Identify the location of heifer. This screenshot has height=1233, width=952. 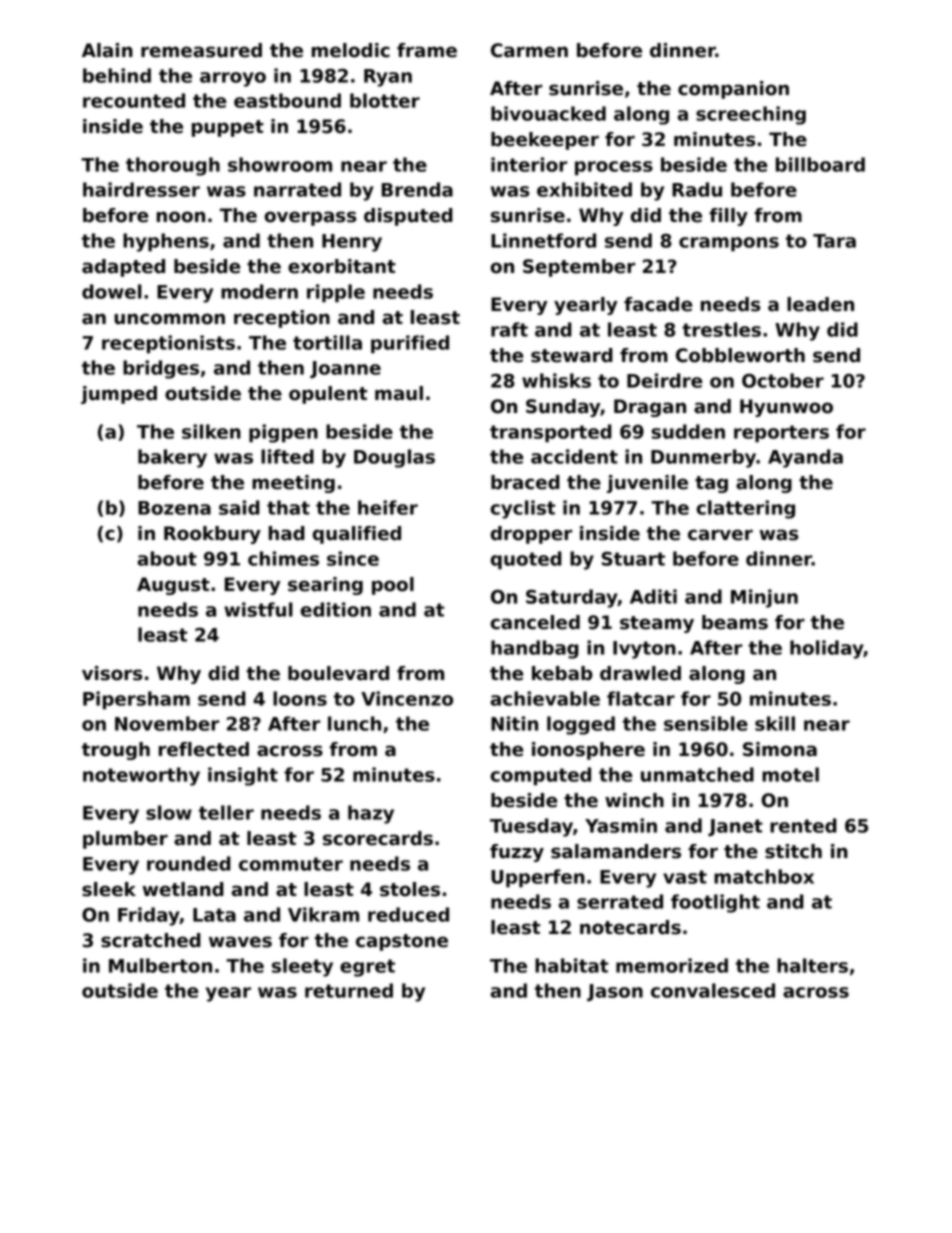
(388, 507).
